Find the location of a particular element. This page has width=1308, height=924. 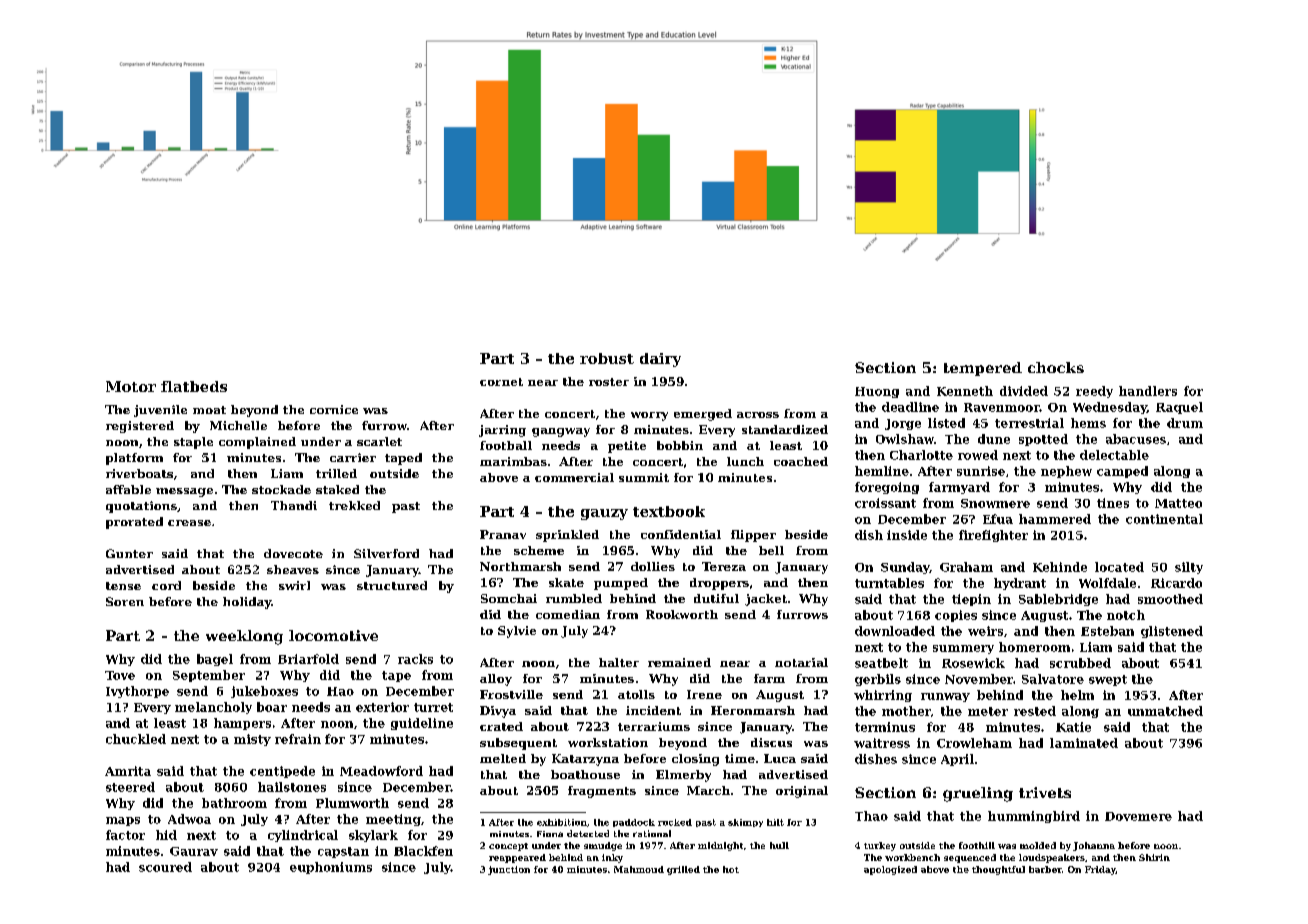

bell is located at coordinates (771, 550).
